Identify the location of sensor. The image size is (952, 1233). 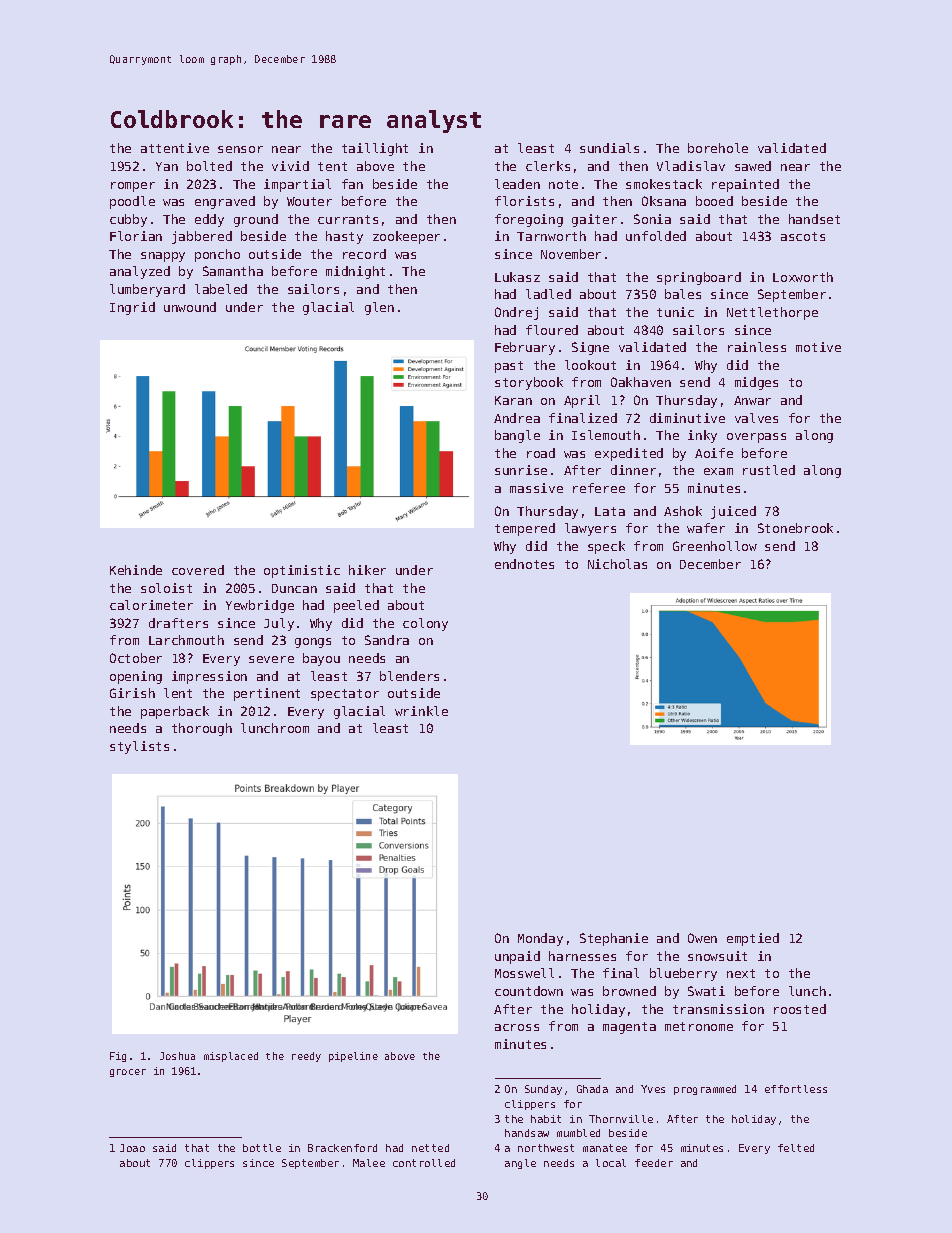
(240, 149).
